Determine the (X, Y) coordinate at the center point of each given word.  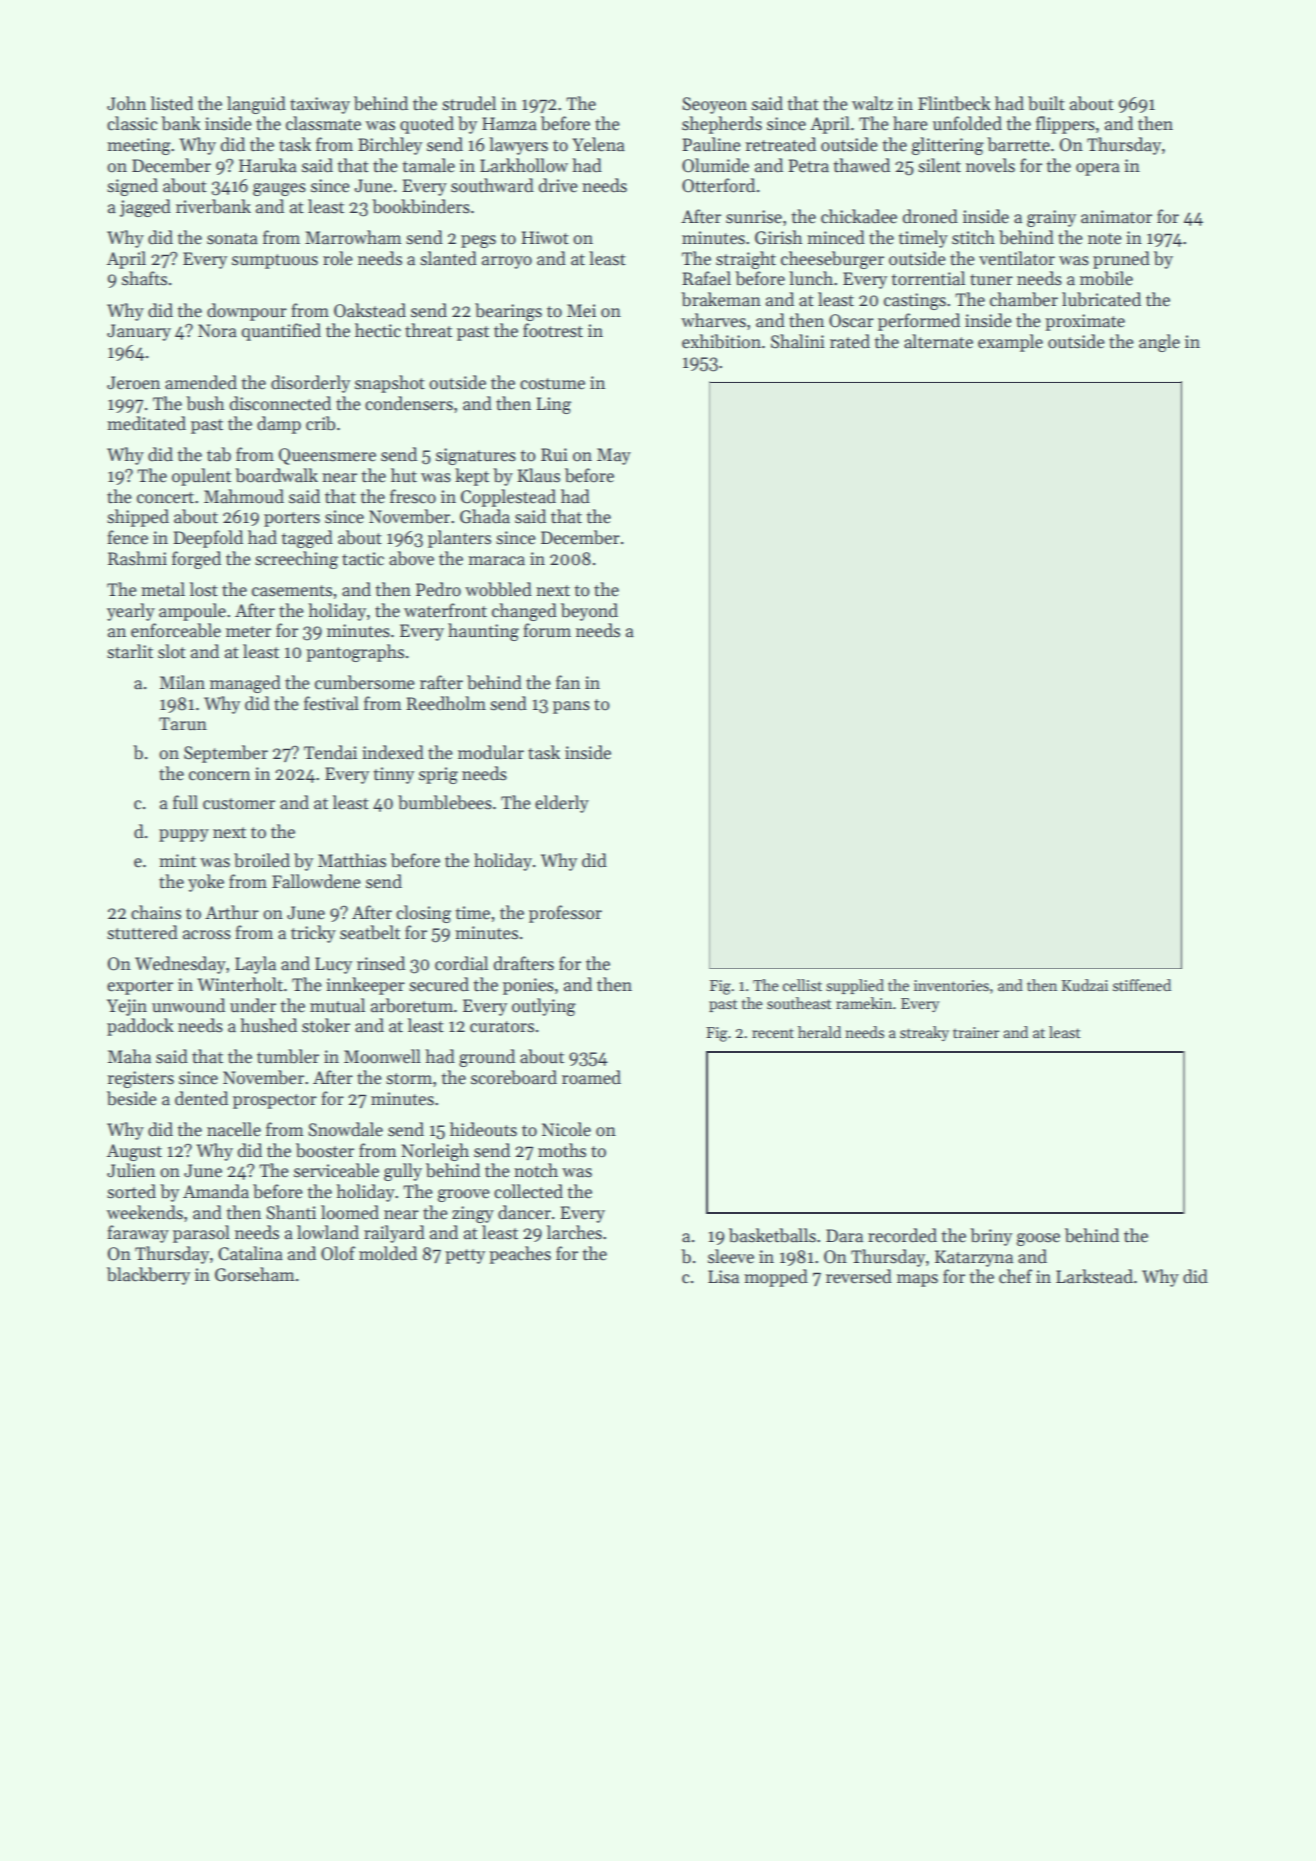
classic (132, 123)
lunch (811, 278)
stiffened (1142, 985)
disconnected (280, 403)
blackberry (148, 1276)
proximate (1085, 322)
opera (1098, 169)
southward (492, 185)
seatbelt (370, 932)
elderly (562, 804)
